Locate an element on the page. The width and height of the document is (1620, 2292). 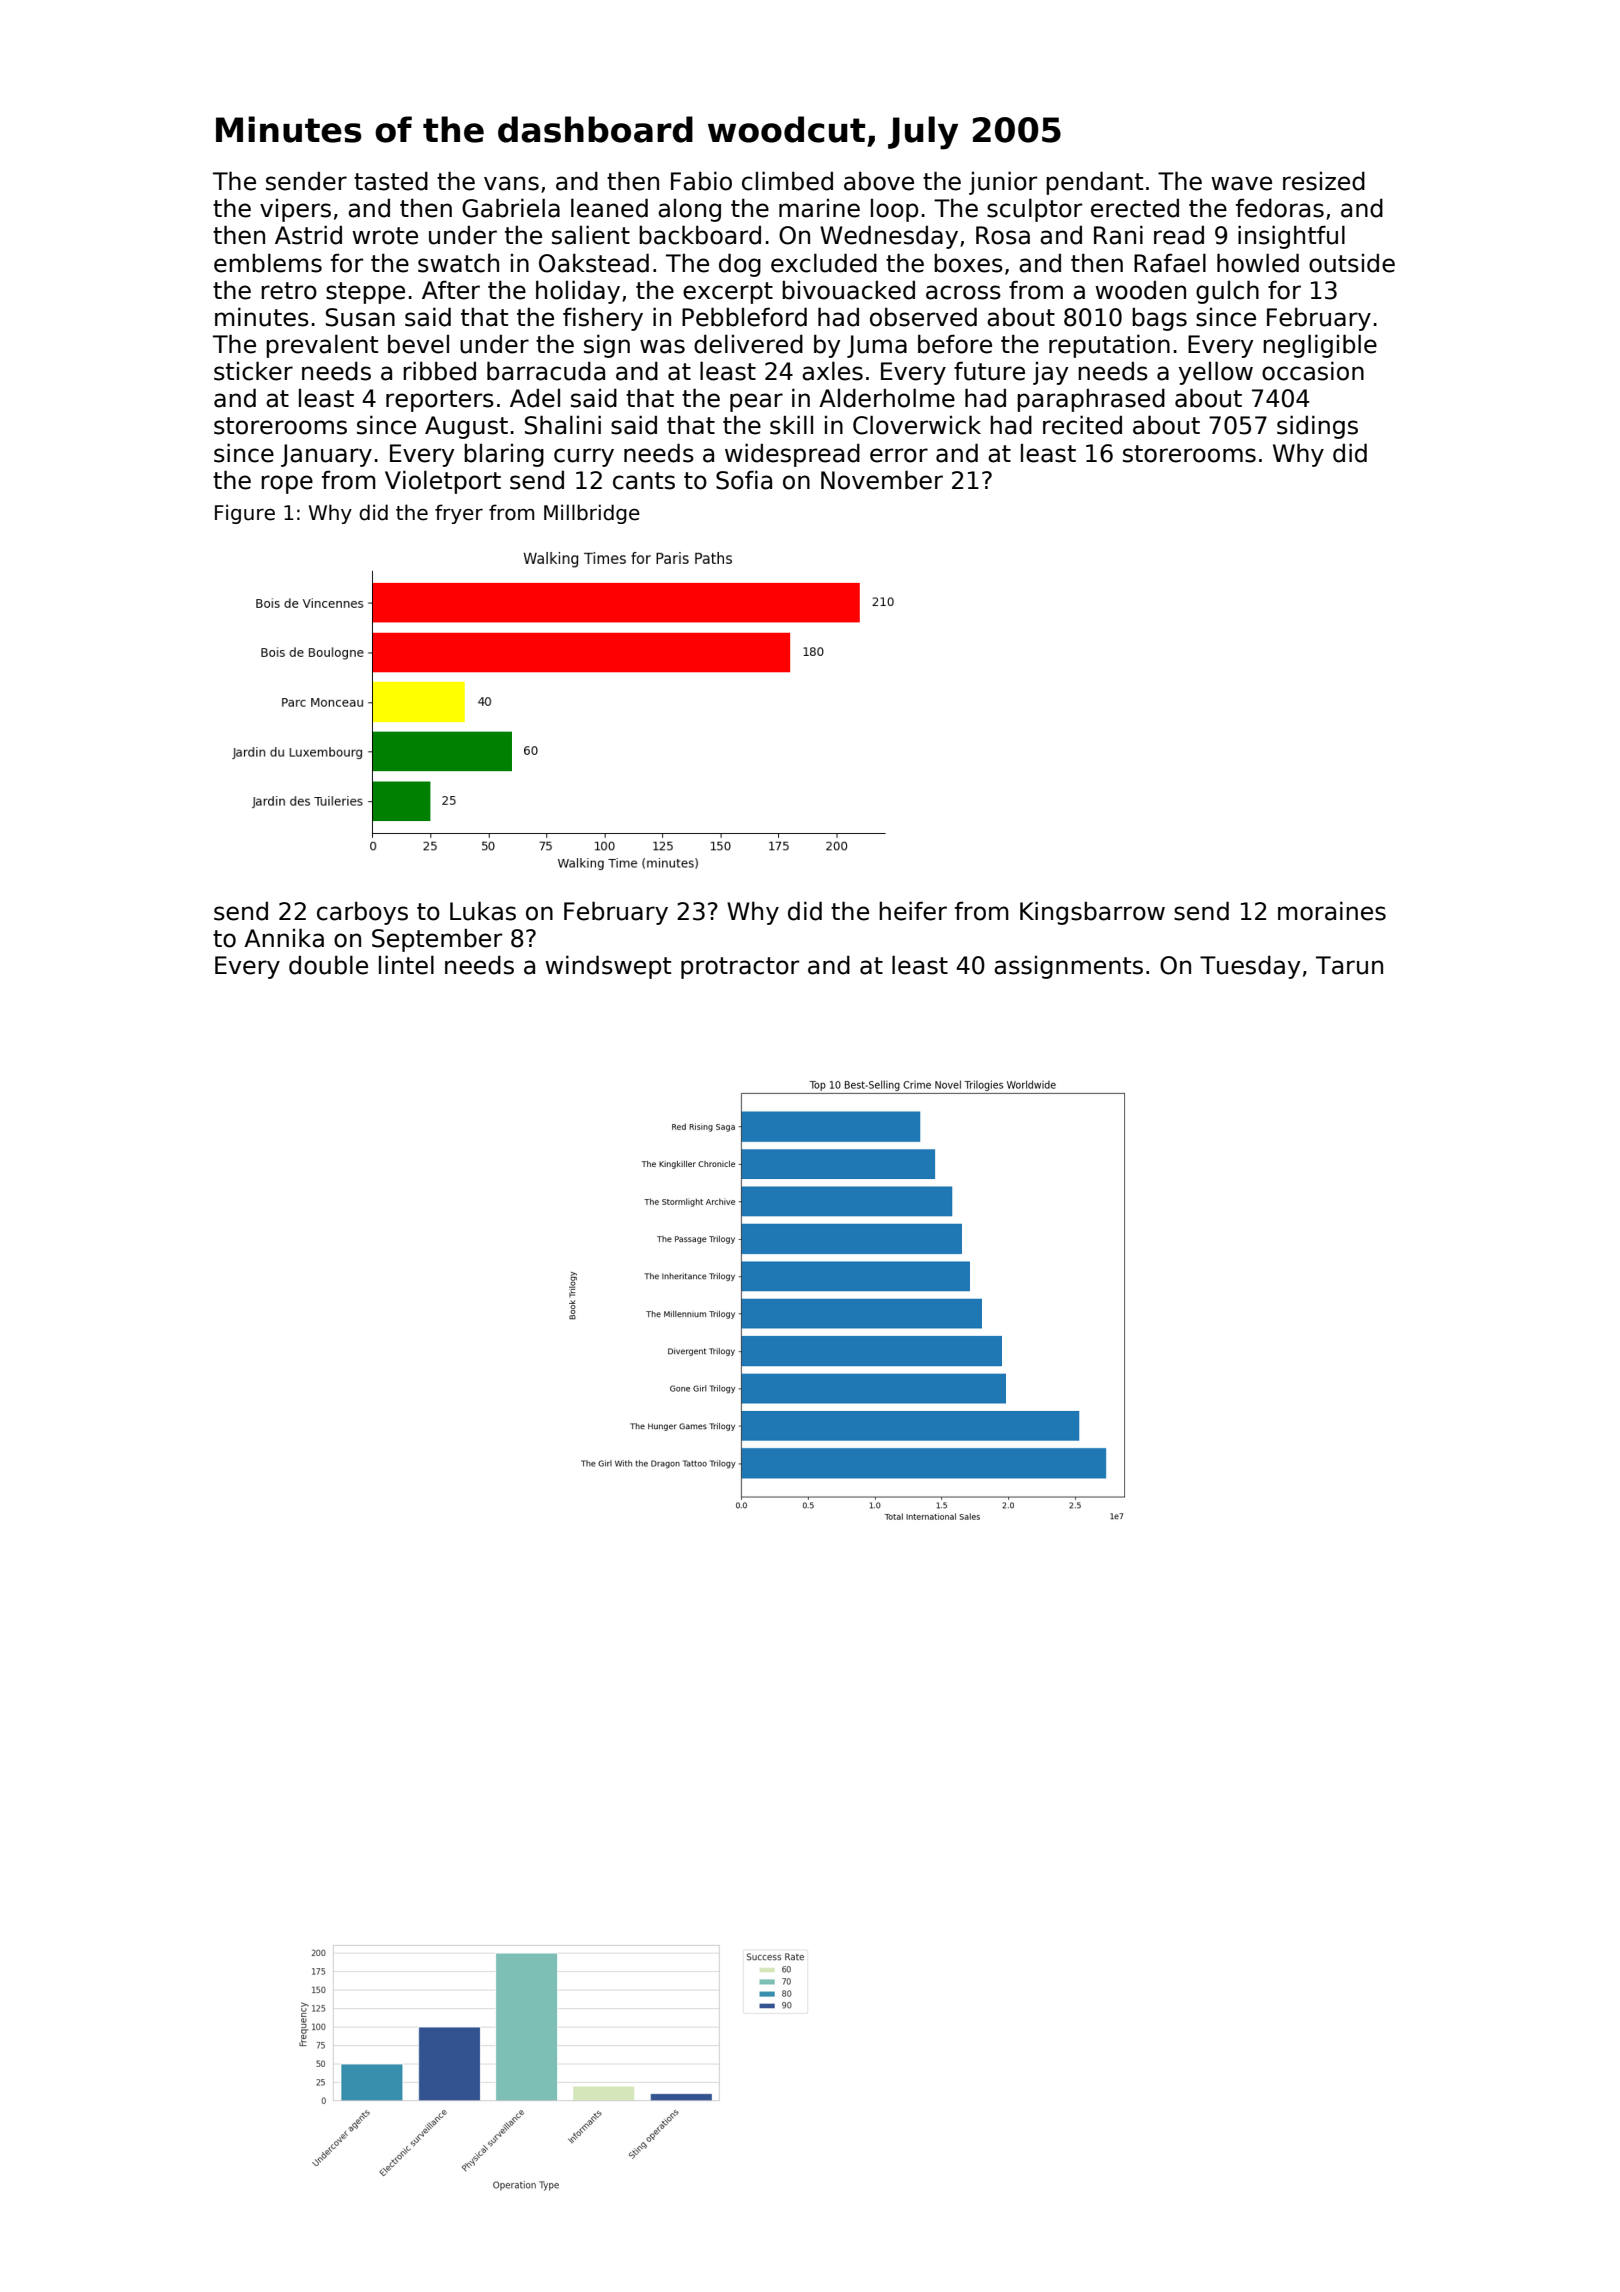
Millbridge is located at coordinates (592, 514).
